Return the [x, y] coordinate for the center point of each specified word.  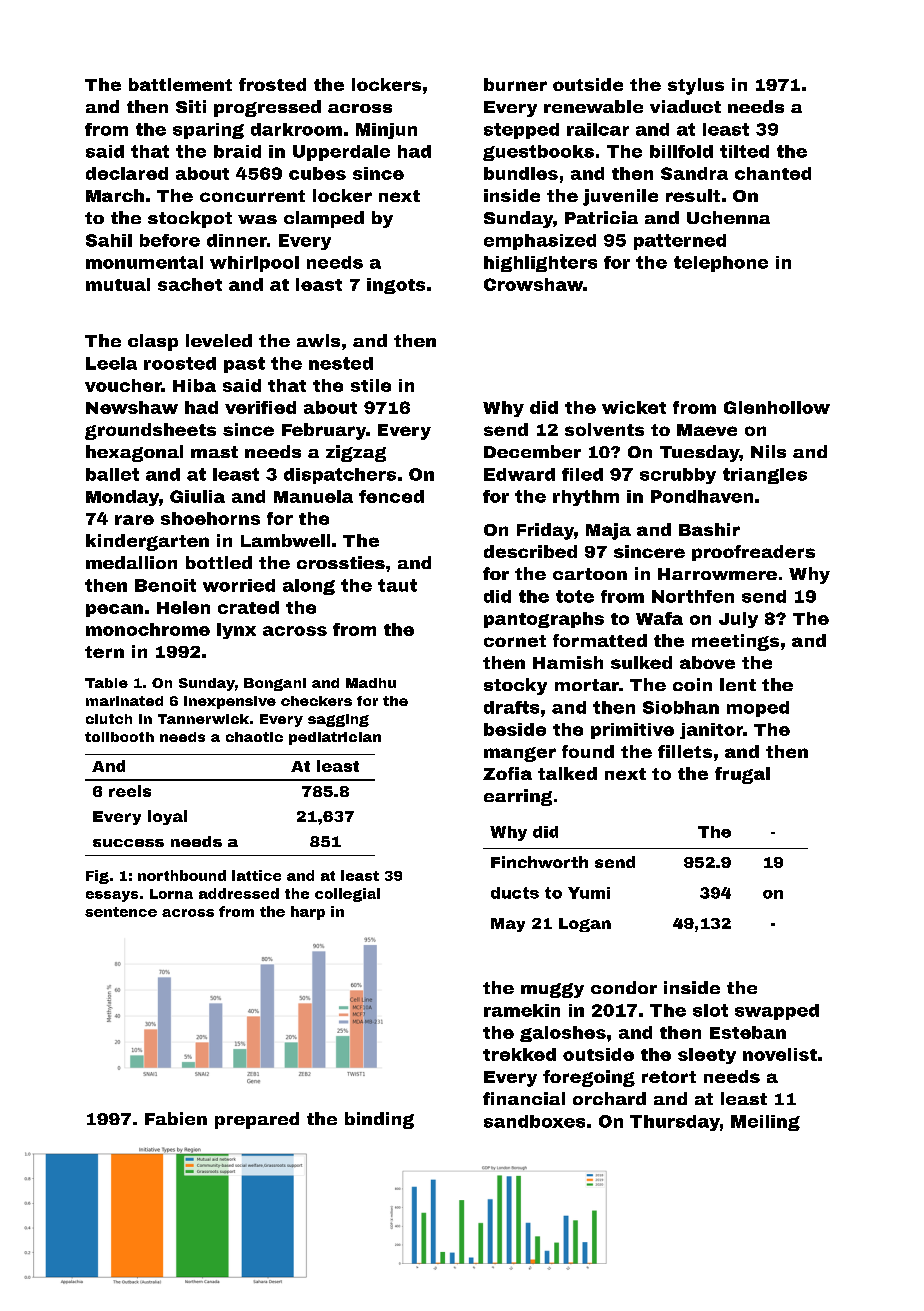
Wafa [659, 618]
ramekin [522, 1010]
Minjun [386, 131]
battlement [180, 84]
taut [397, 585]
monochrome [148, 629]
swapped [777, 1012]
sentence [121, 912]
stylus [696, 86]
